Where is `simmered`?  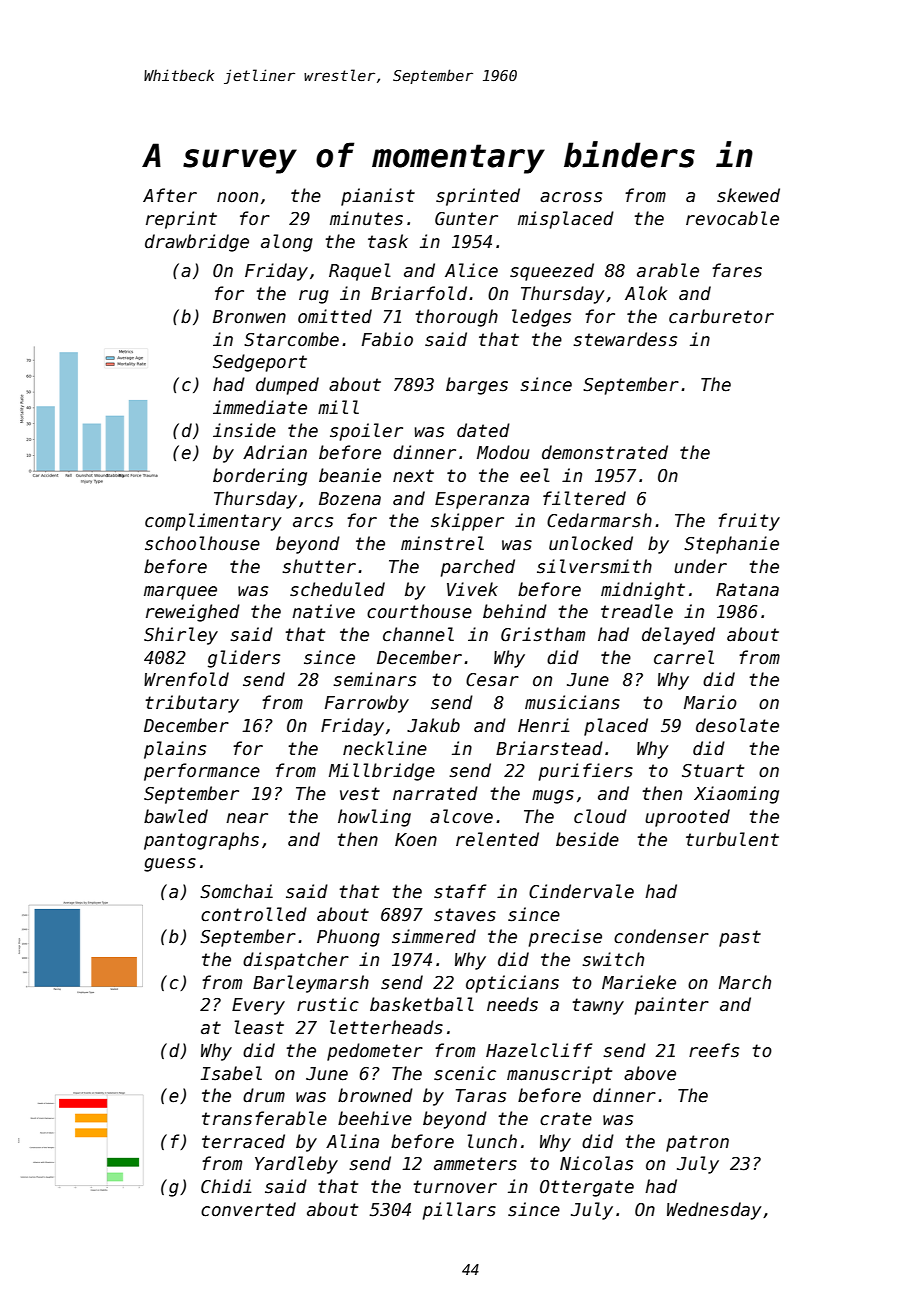 simmered is located at coordinates (434, 936).
